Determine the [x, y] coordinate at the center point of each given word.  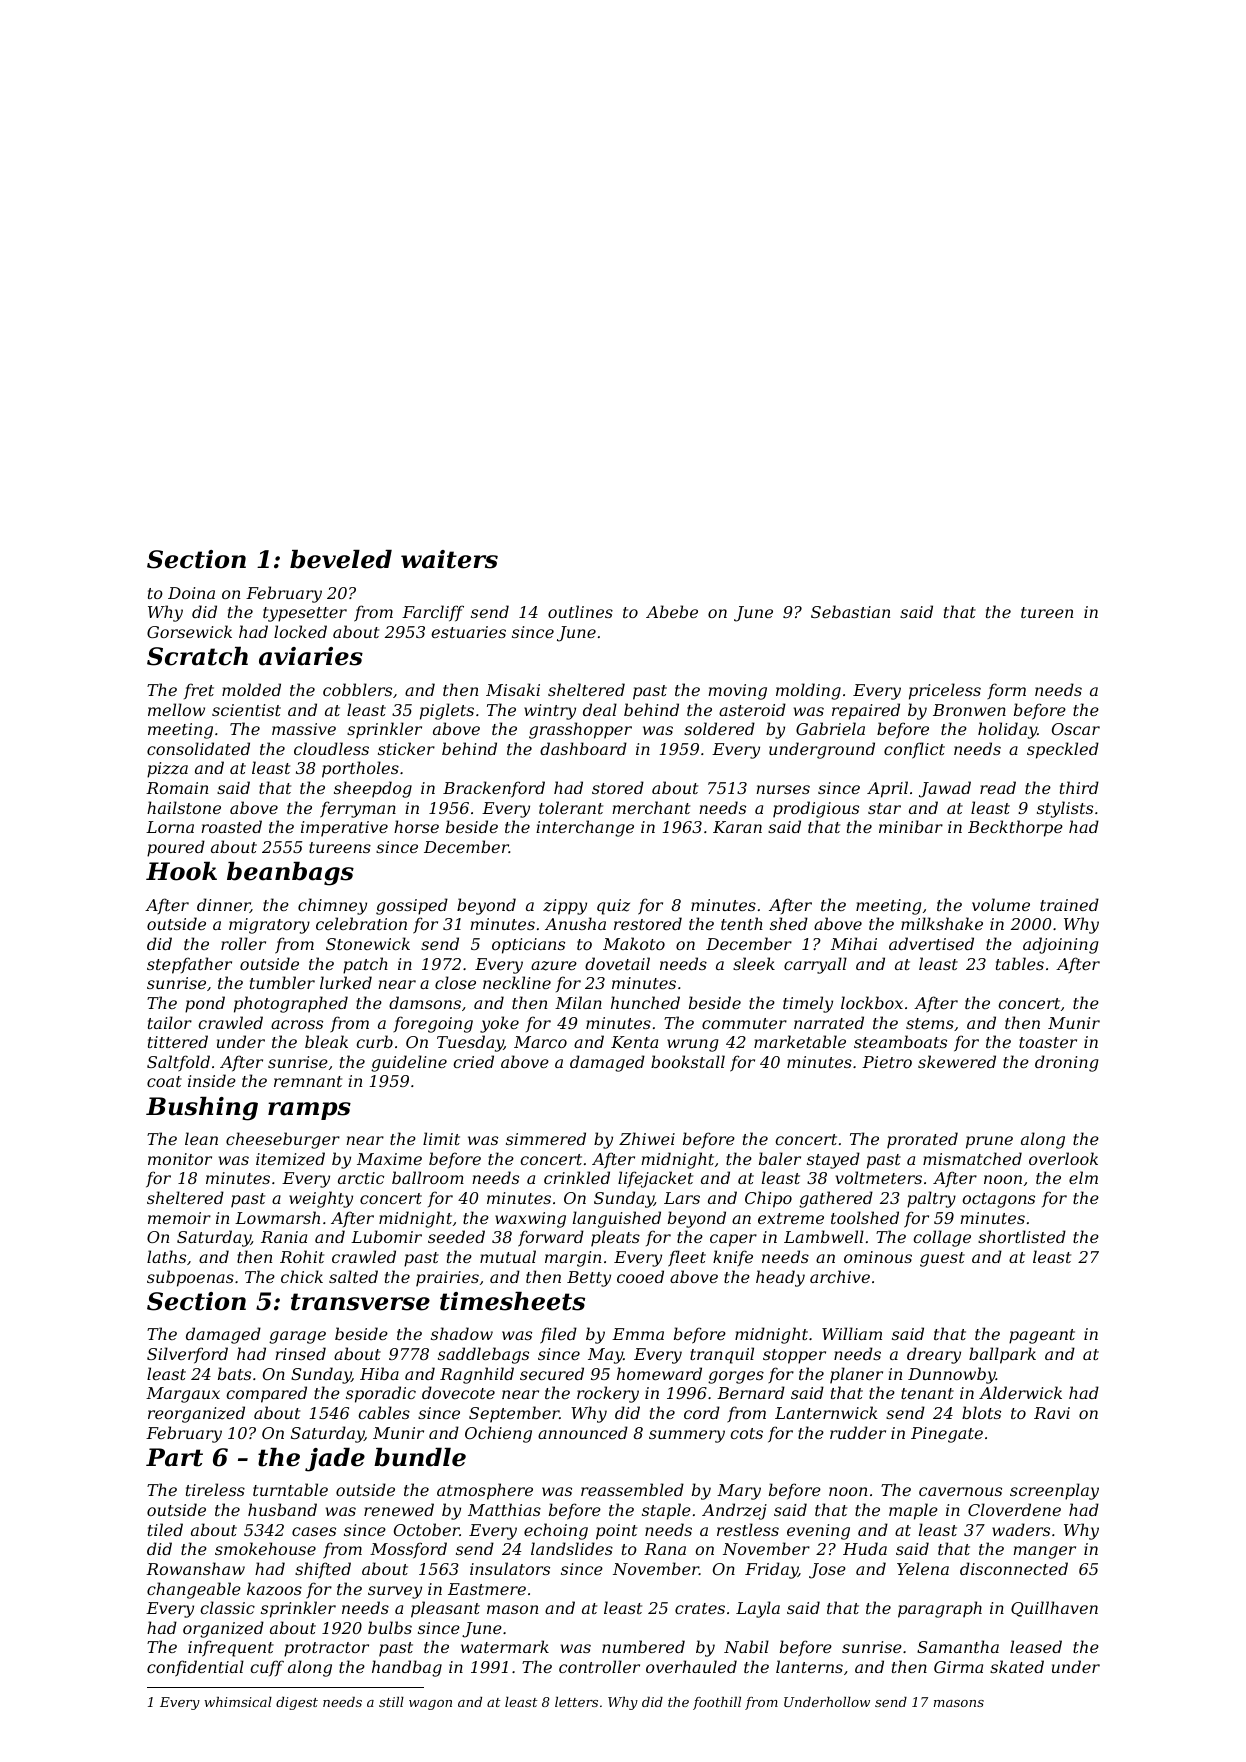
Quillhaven [1054, 1609]
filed [558, 1335]
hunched [645, 1002]
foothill [717, 1703]
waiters [449, 559]
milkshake [942, 923]
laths [166, 1256]
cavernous [960, 1491]
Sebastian [850, 611]
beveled [341, 559]
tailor [170, 1022]
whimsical [238, 1702]
